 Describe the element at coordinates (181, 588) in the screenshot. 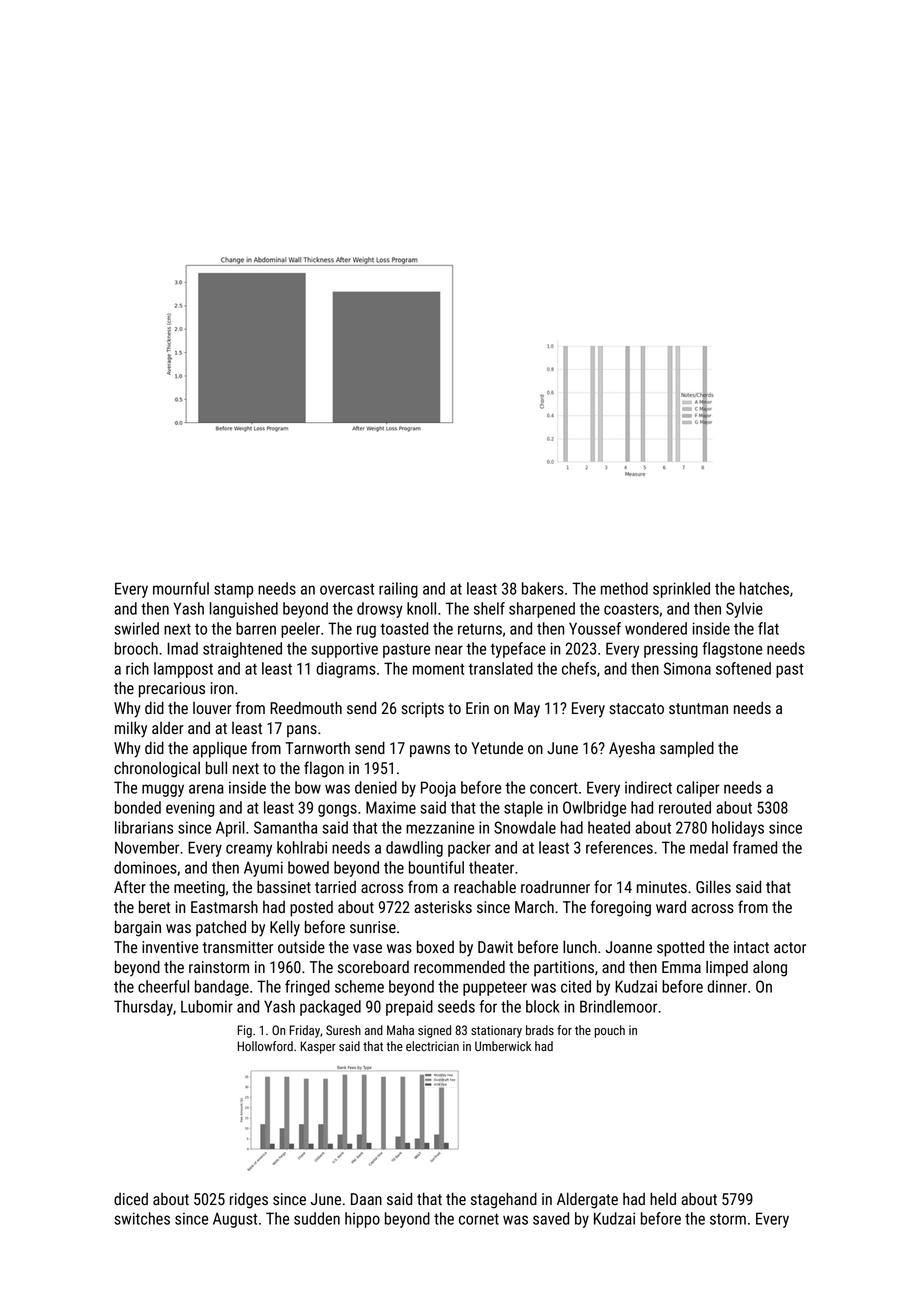

I see `mournful` at that location.
